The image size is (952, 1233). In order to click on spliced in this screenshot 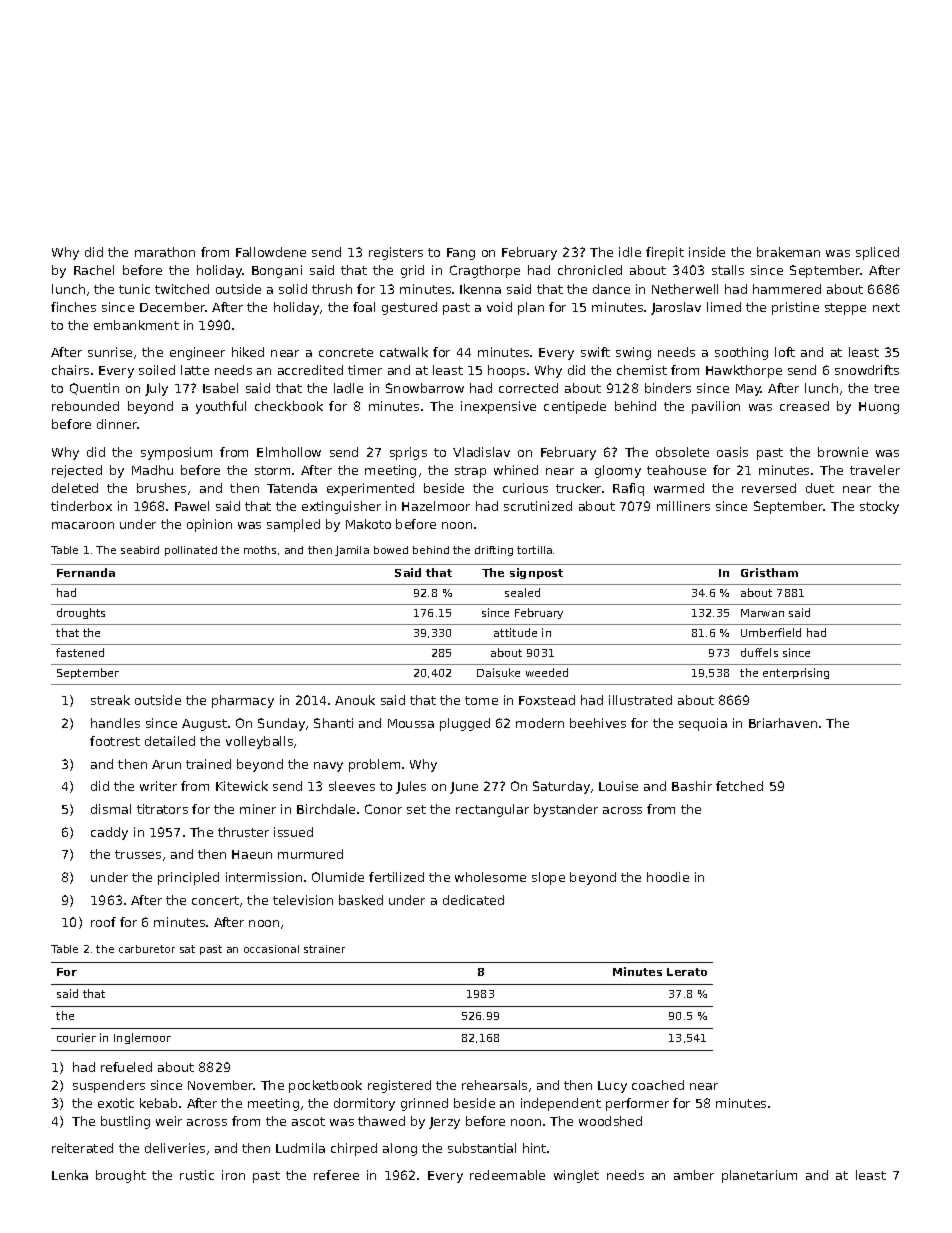, I will do `click(877, 253)`.
